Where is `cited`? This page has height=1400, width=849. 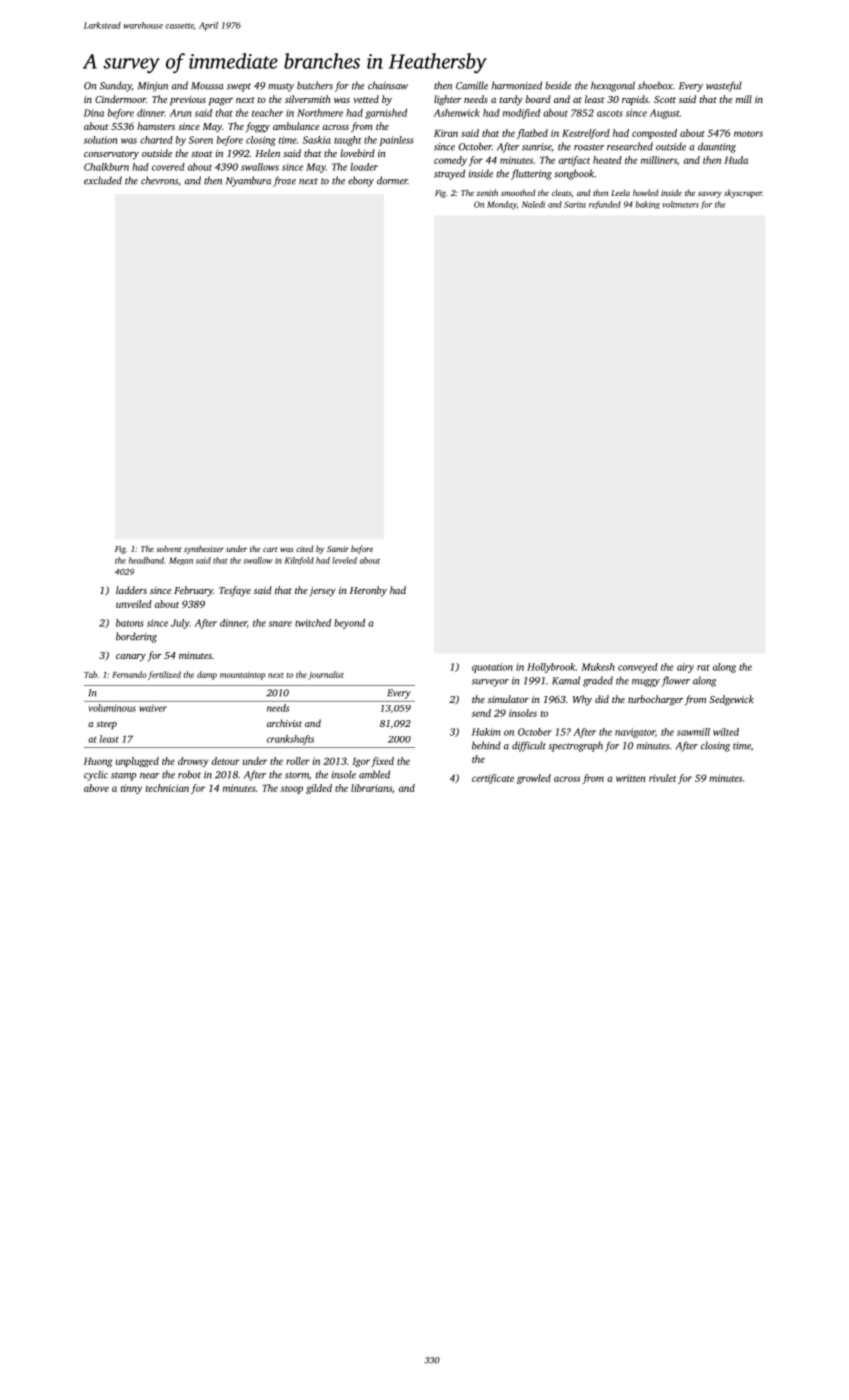
cited is located at coordinates (304, 548).
